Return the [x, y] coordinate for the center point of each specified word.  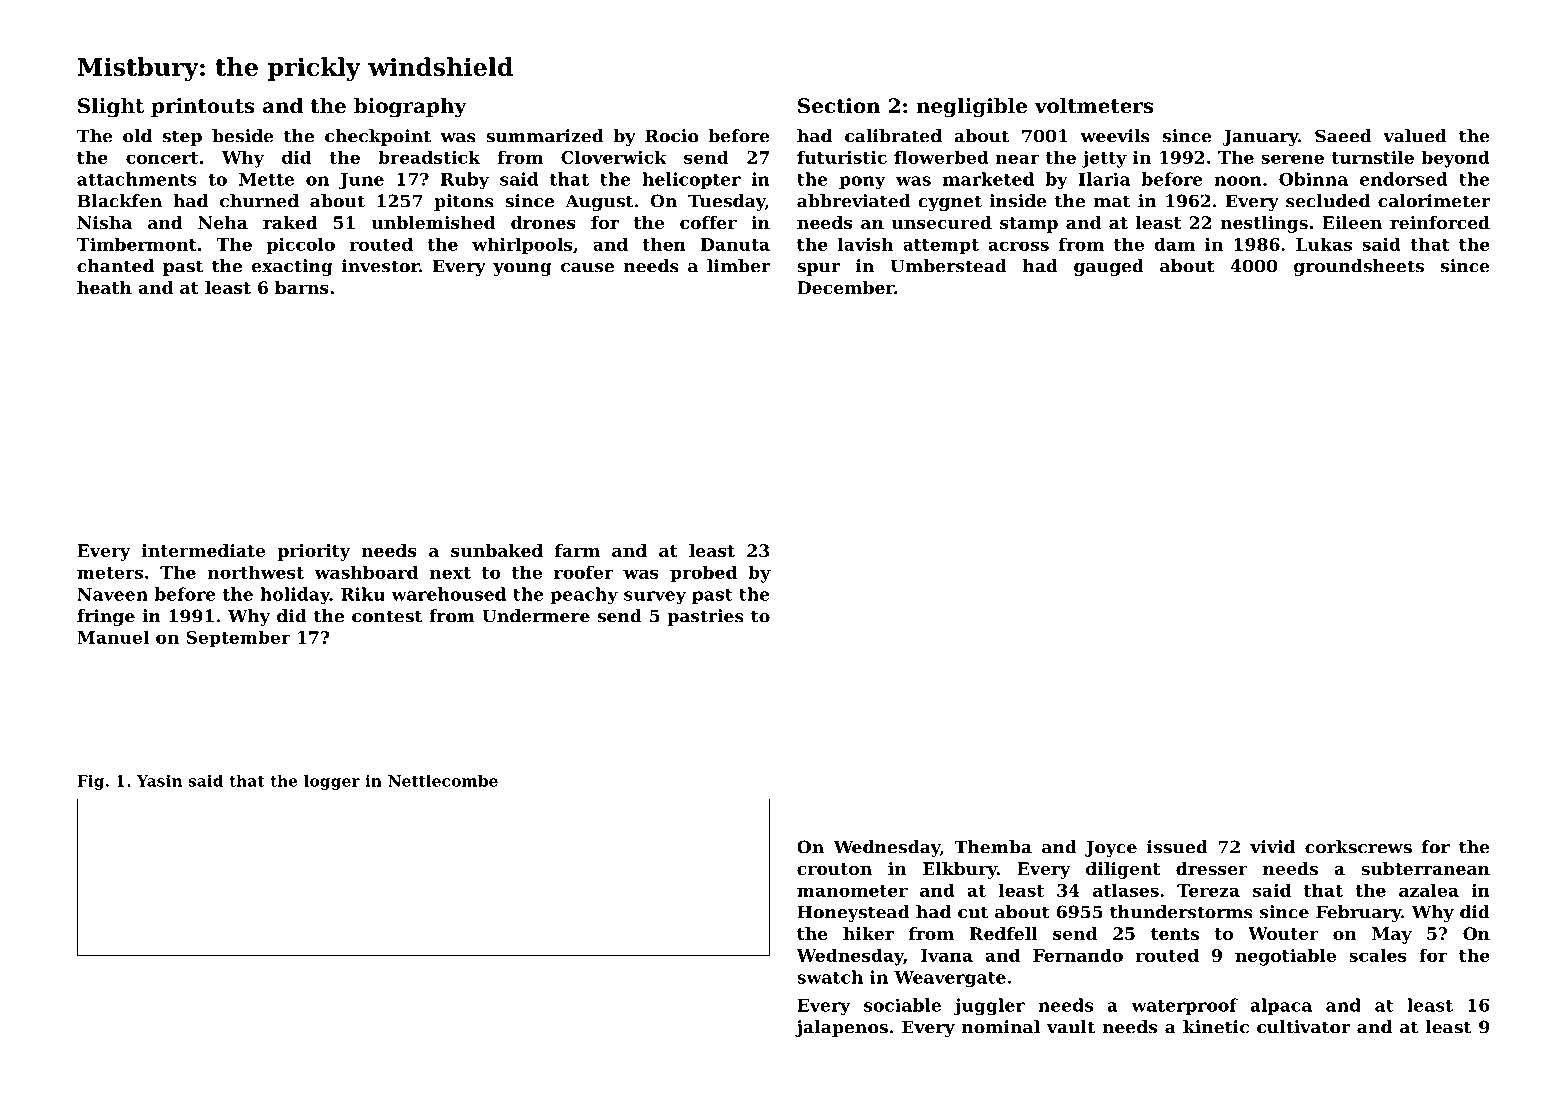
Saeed [1343, 136]
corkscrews [1358, 847]
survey [655, 597]
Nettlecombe [443, 781]
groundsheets [1359, 267]
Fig [90, 782]
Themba [993, 847]
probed [703, 574]
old [137, 136]
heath [104, 287]
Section [839, 106]
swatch [830, 977]
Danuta [735, 244]
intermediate [203, 550]
